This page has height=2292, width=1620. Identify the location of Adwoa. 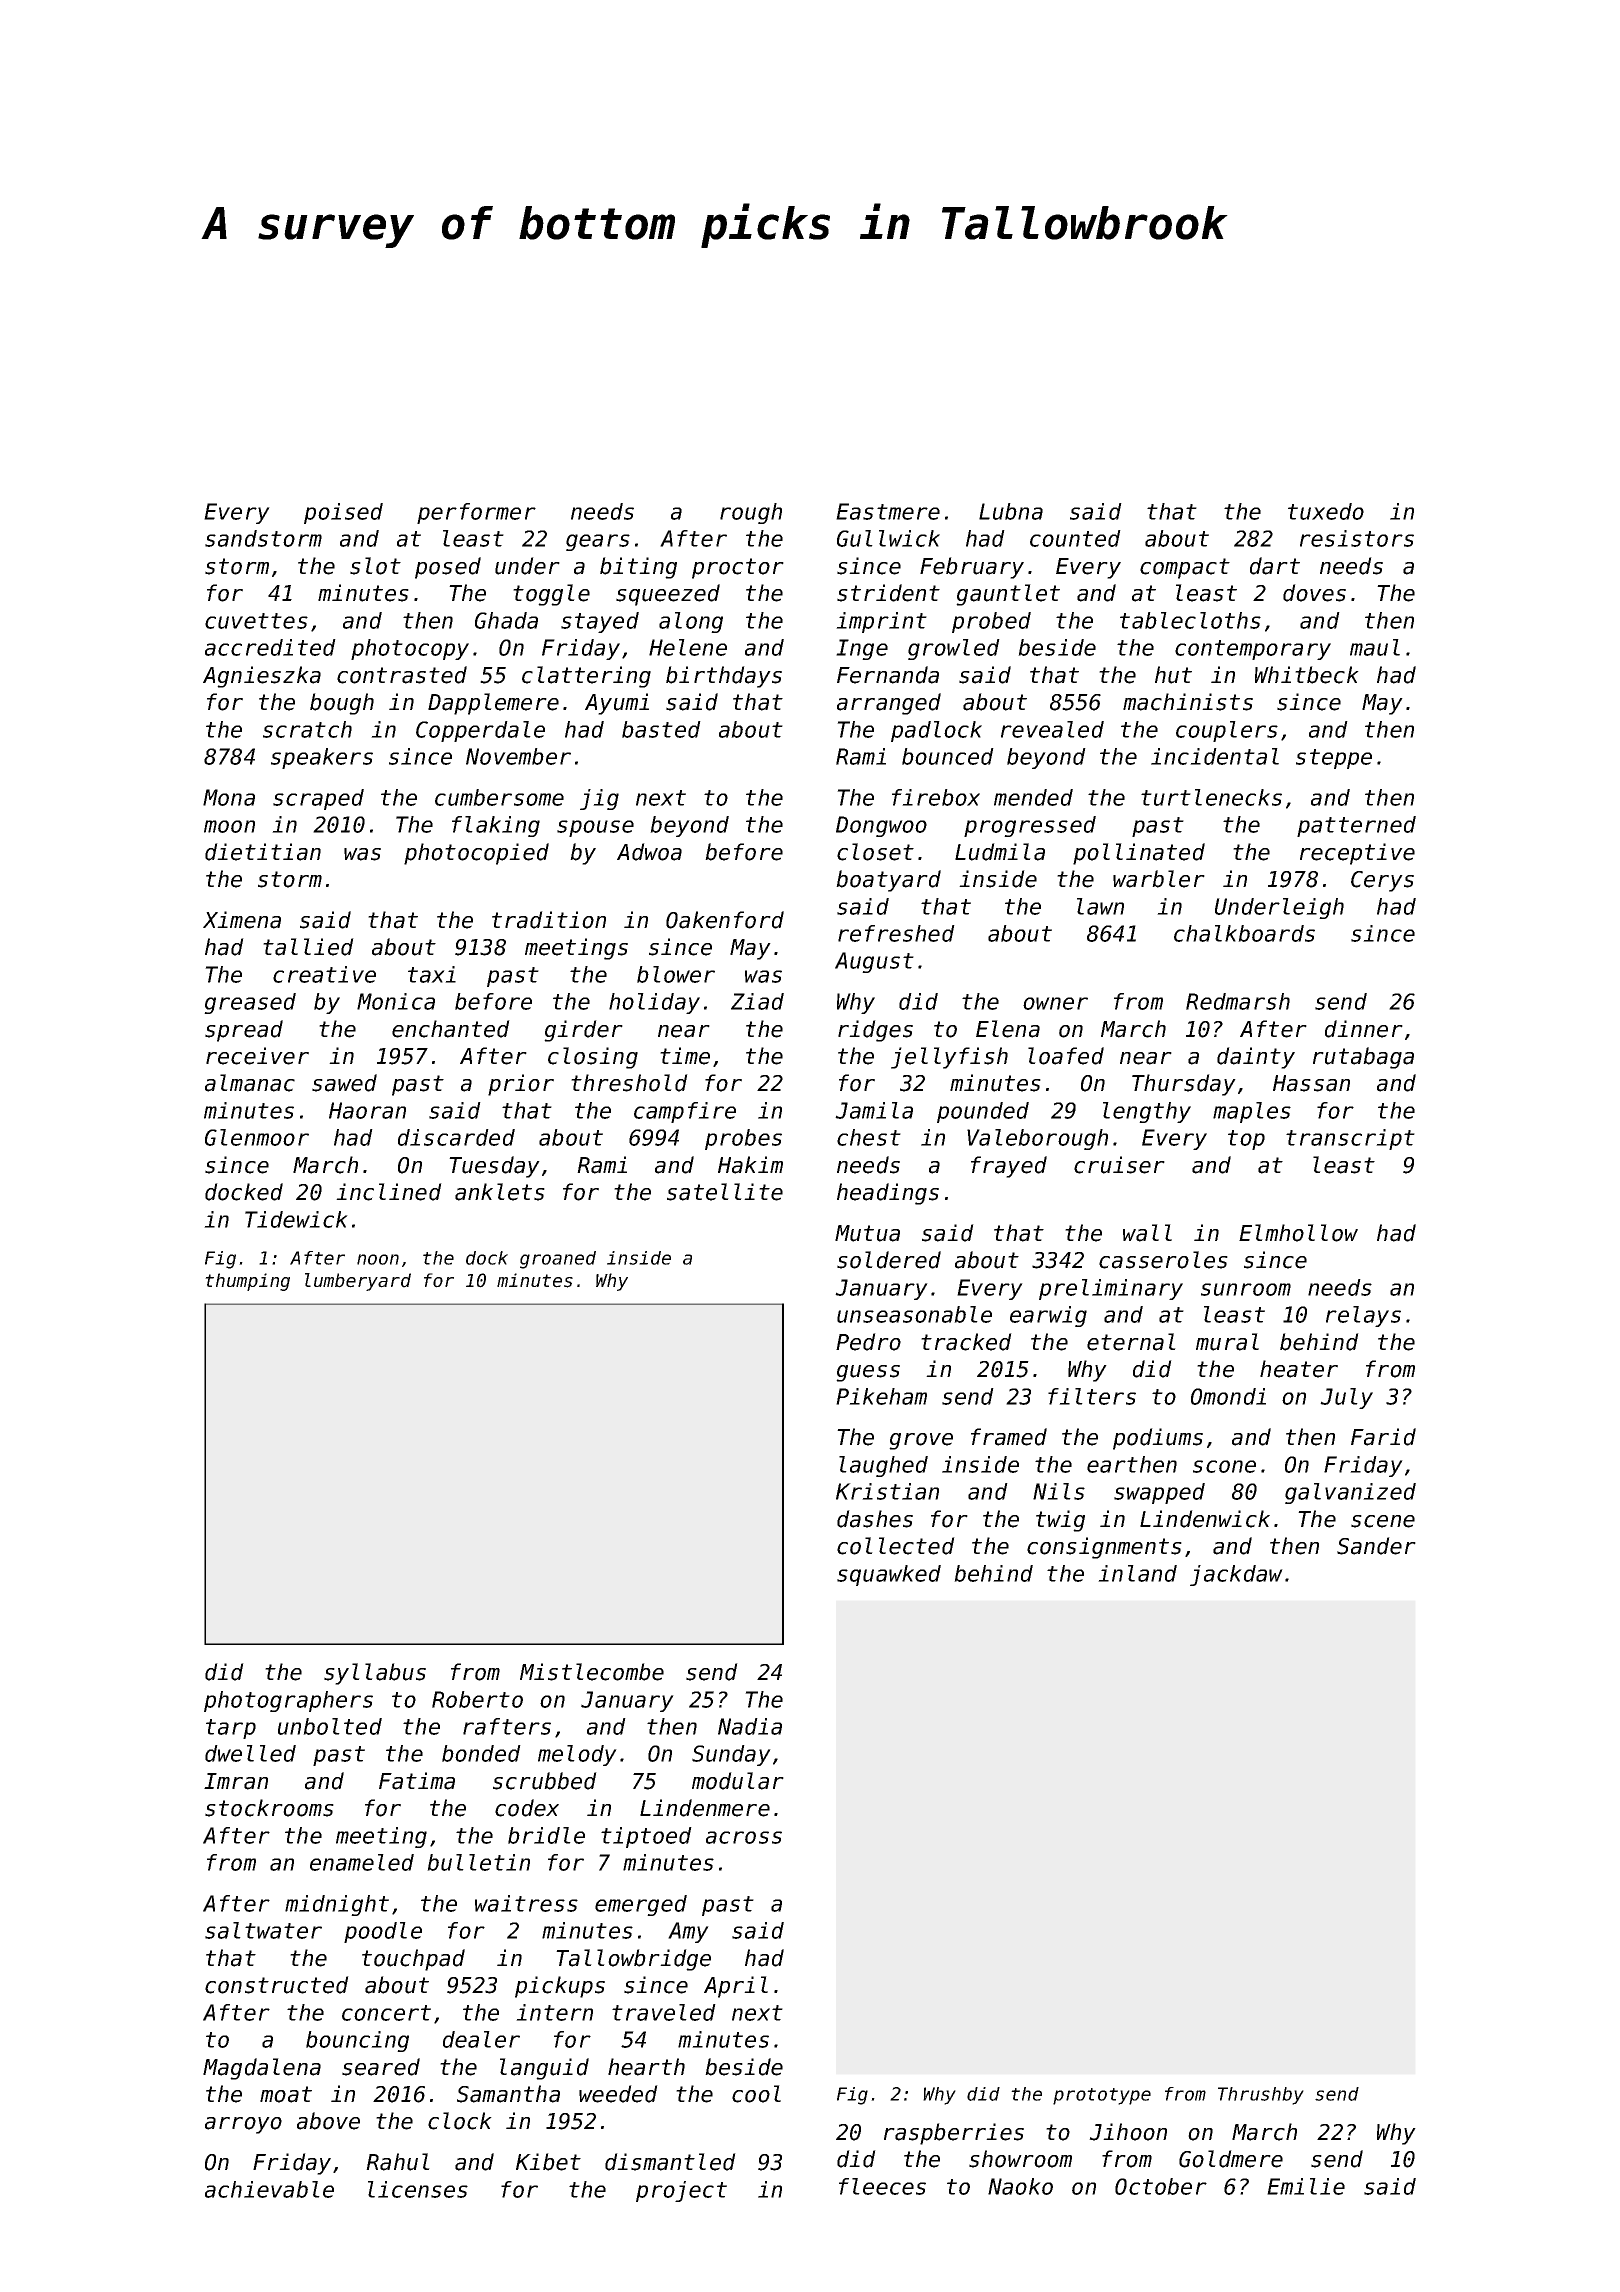
(649, 852).
